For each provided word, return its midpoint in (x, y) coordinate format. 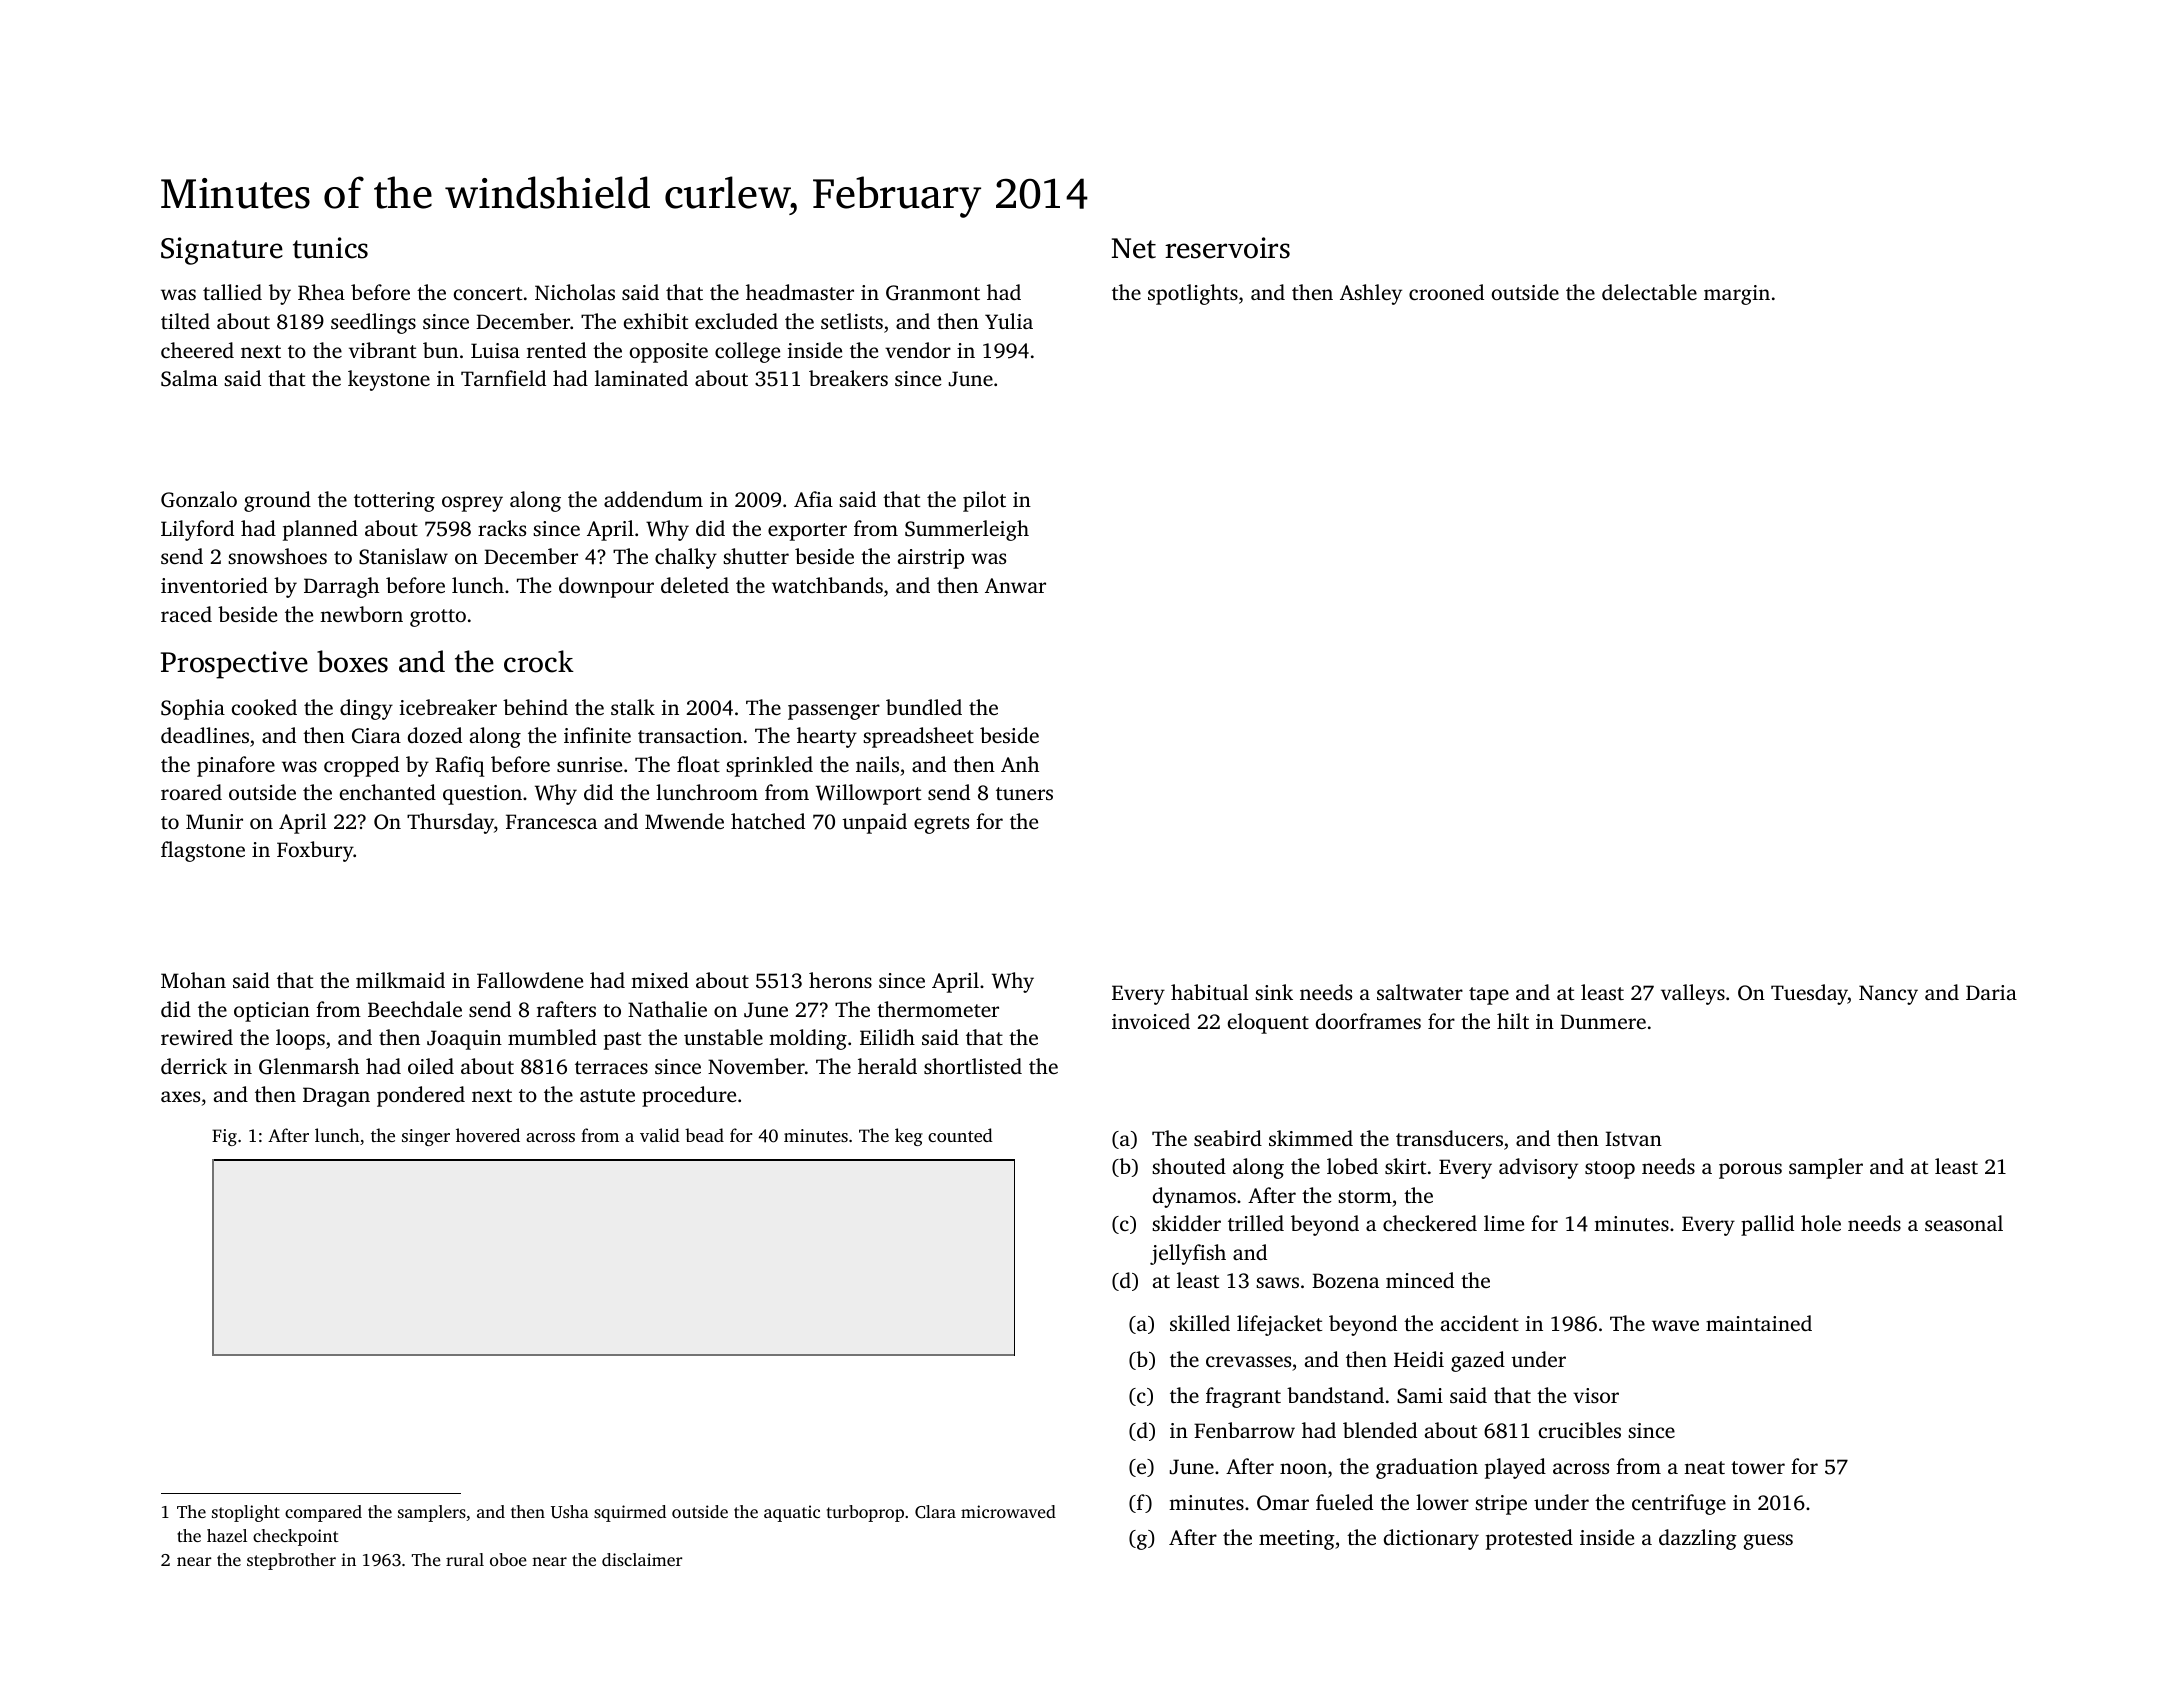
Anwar (1015, 585)
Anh (1020, 764)
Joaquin (464, 1040)
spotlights (1193, 294)
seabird (1228, 1138)
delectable (1649, 292)
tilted (185, 321)
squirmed (630, 1513)
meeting (1297, 1540)
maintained (1759, 1323)
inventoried (214, 585)
